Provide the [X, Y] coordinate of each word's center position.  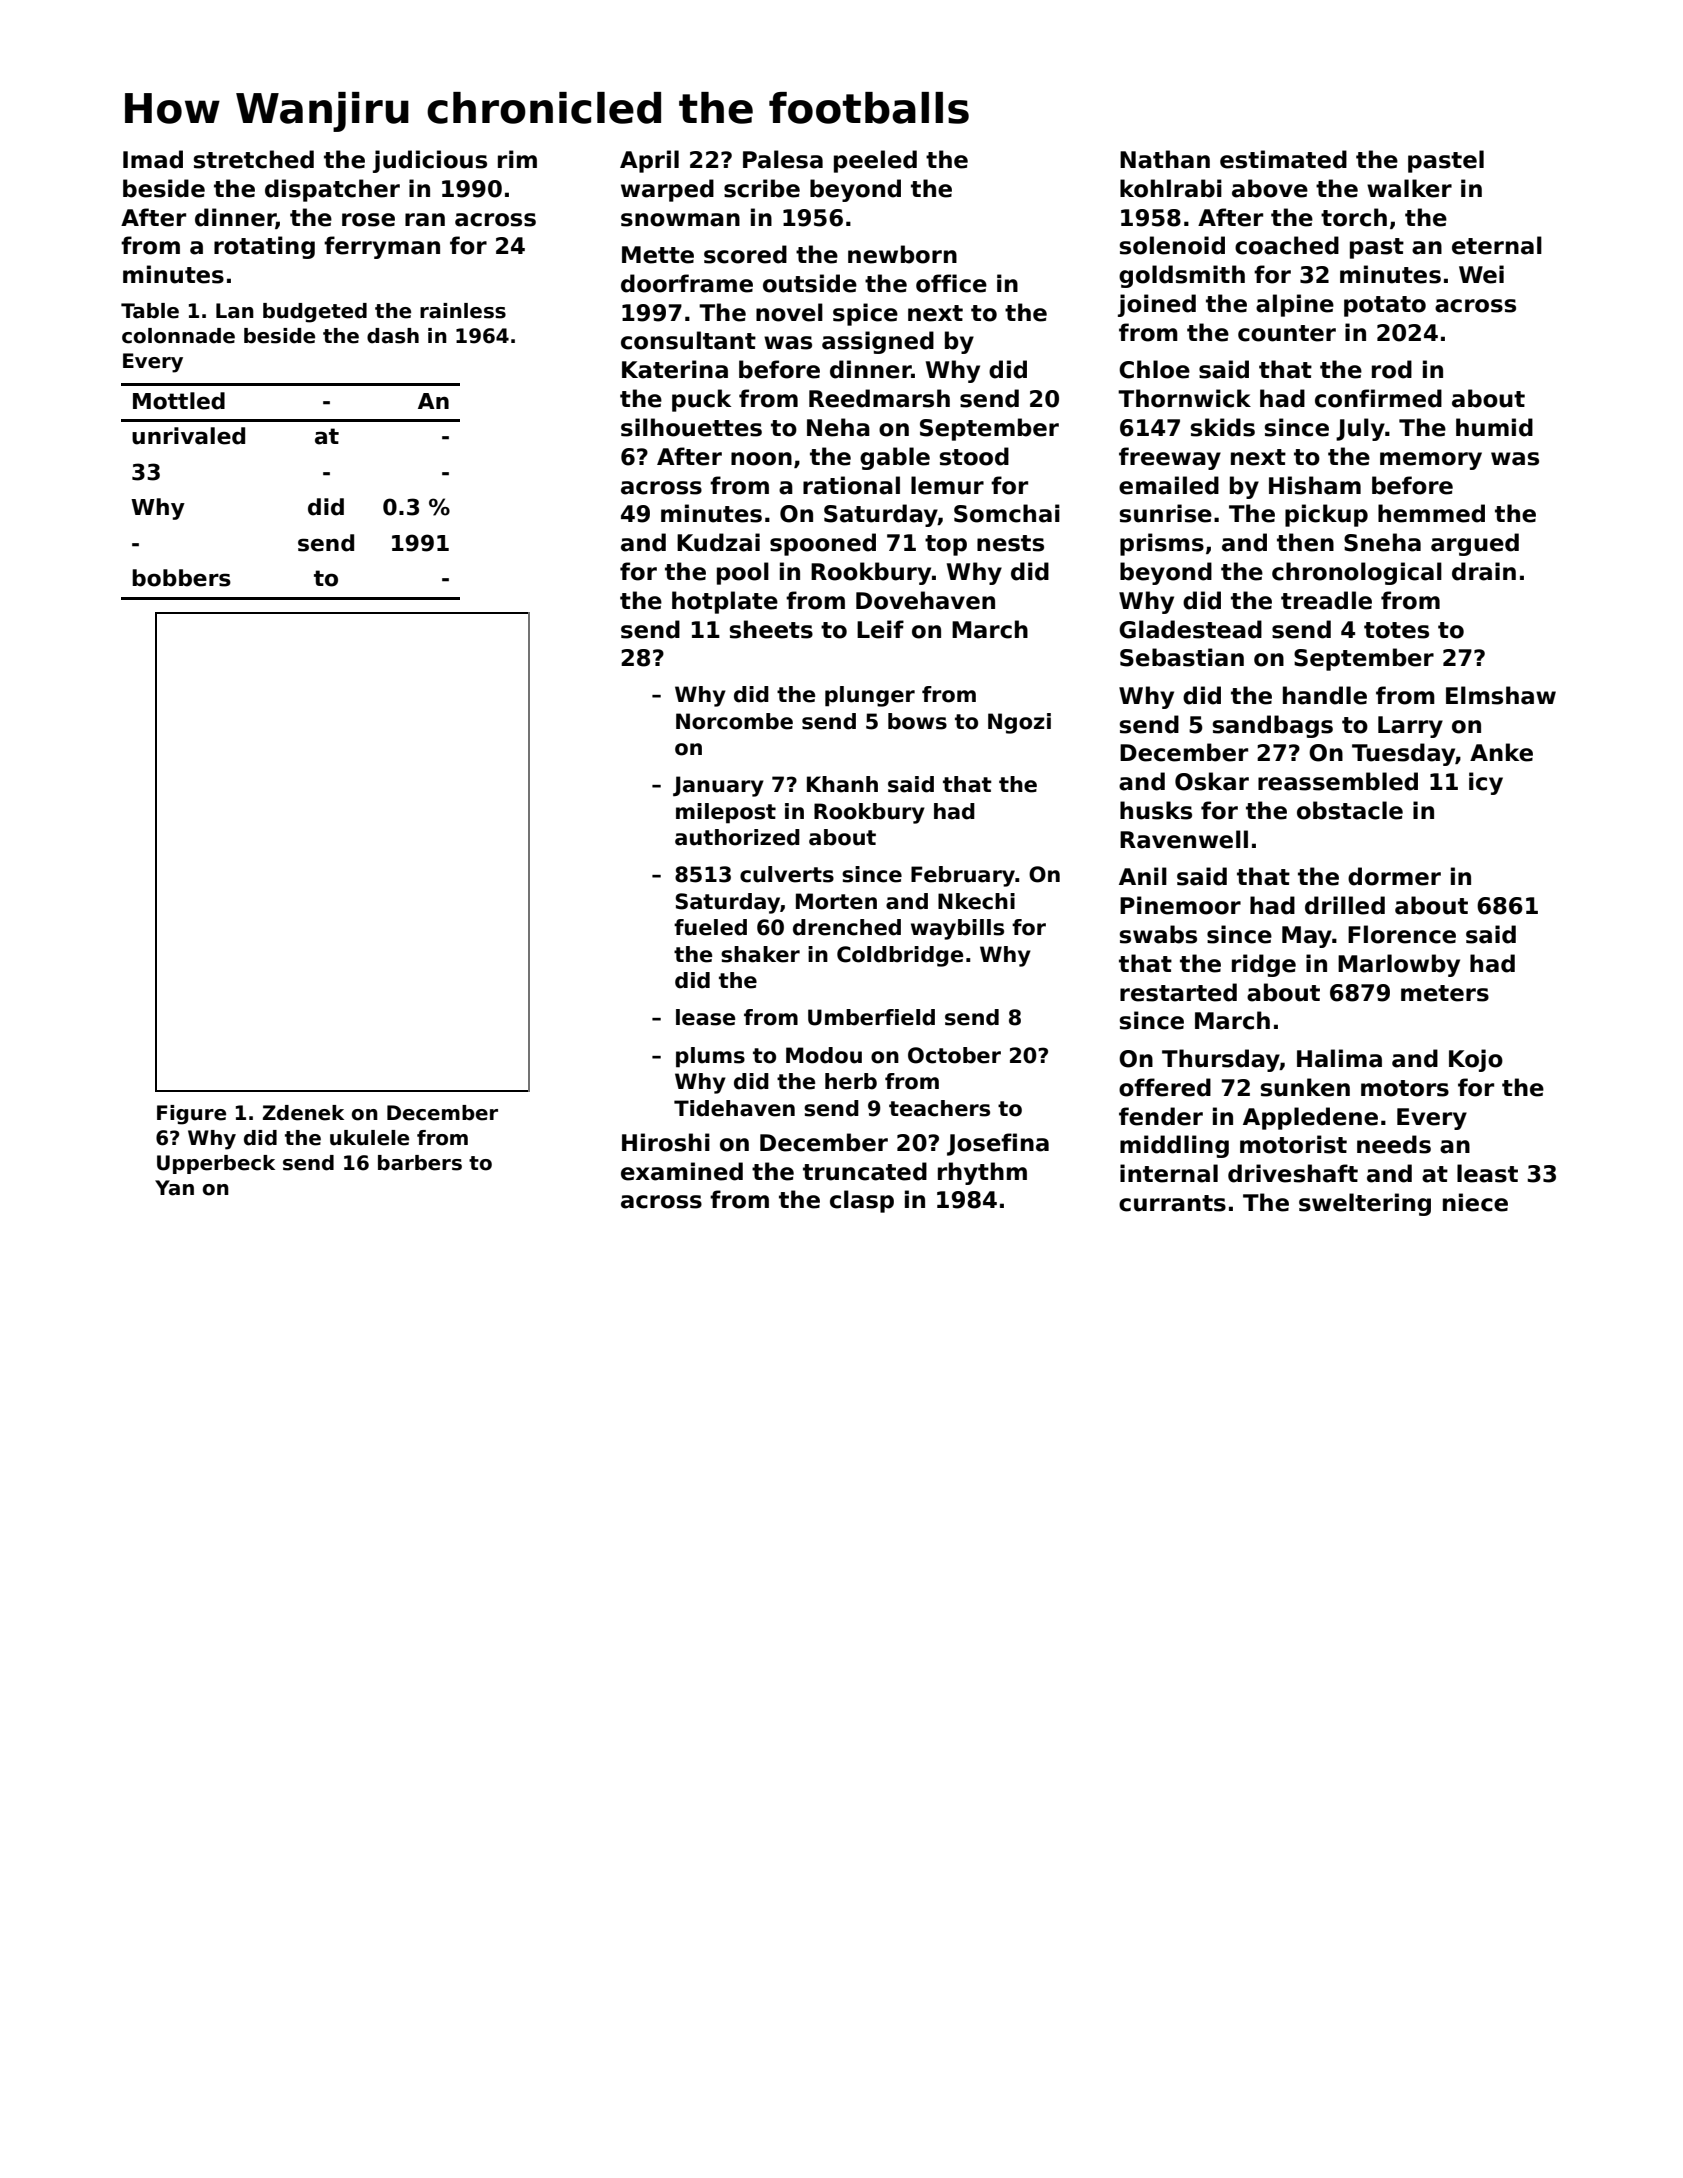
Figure [191, 1115]
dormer [1394, 876]
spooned [823, 544]
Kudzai [718, 542]
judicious [430, 161]
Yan [174, 1188]
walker [1409, 188]
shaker [760, 954]
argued [1475, 544]
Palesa [783, 159]
